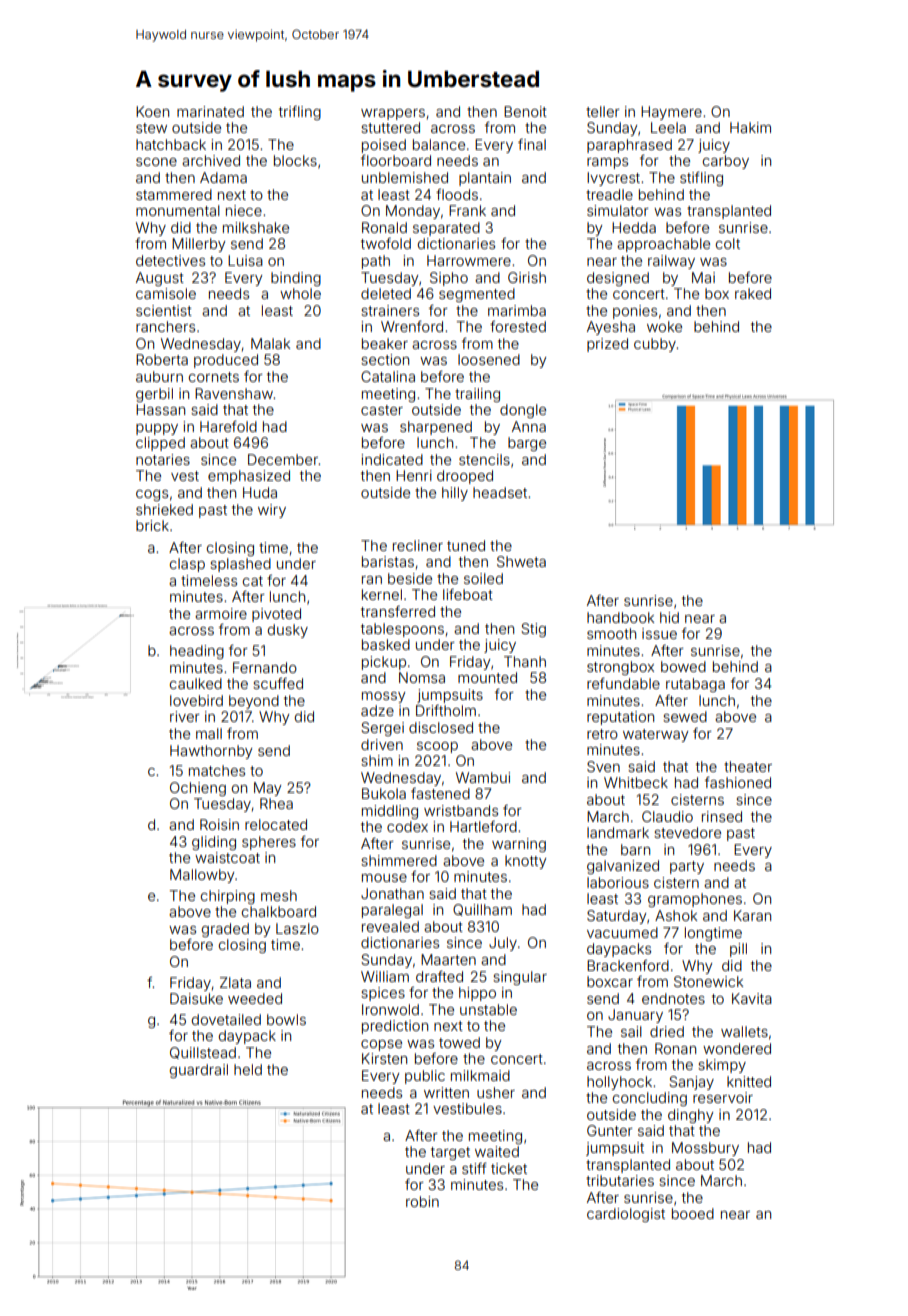  Describe the element at coordinates (286, 1019) in the document. I see `bowls` at that location.
